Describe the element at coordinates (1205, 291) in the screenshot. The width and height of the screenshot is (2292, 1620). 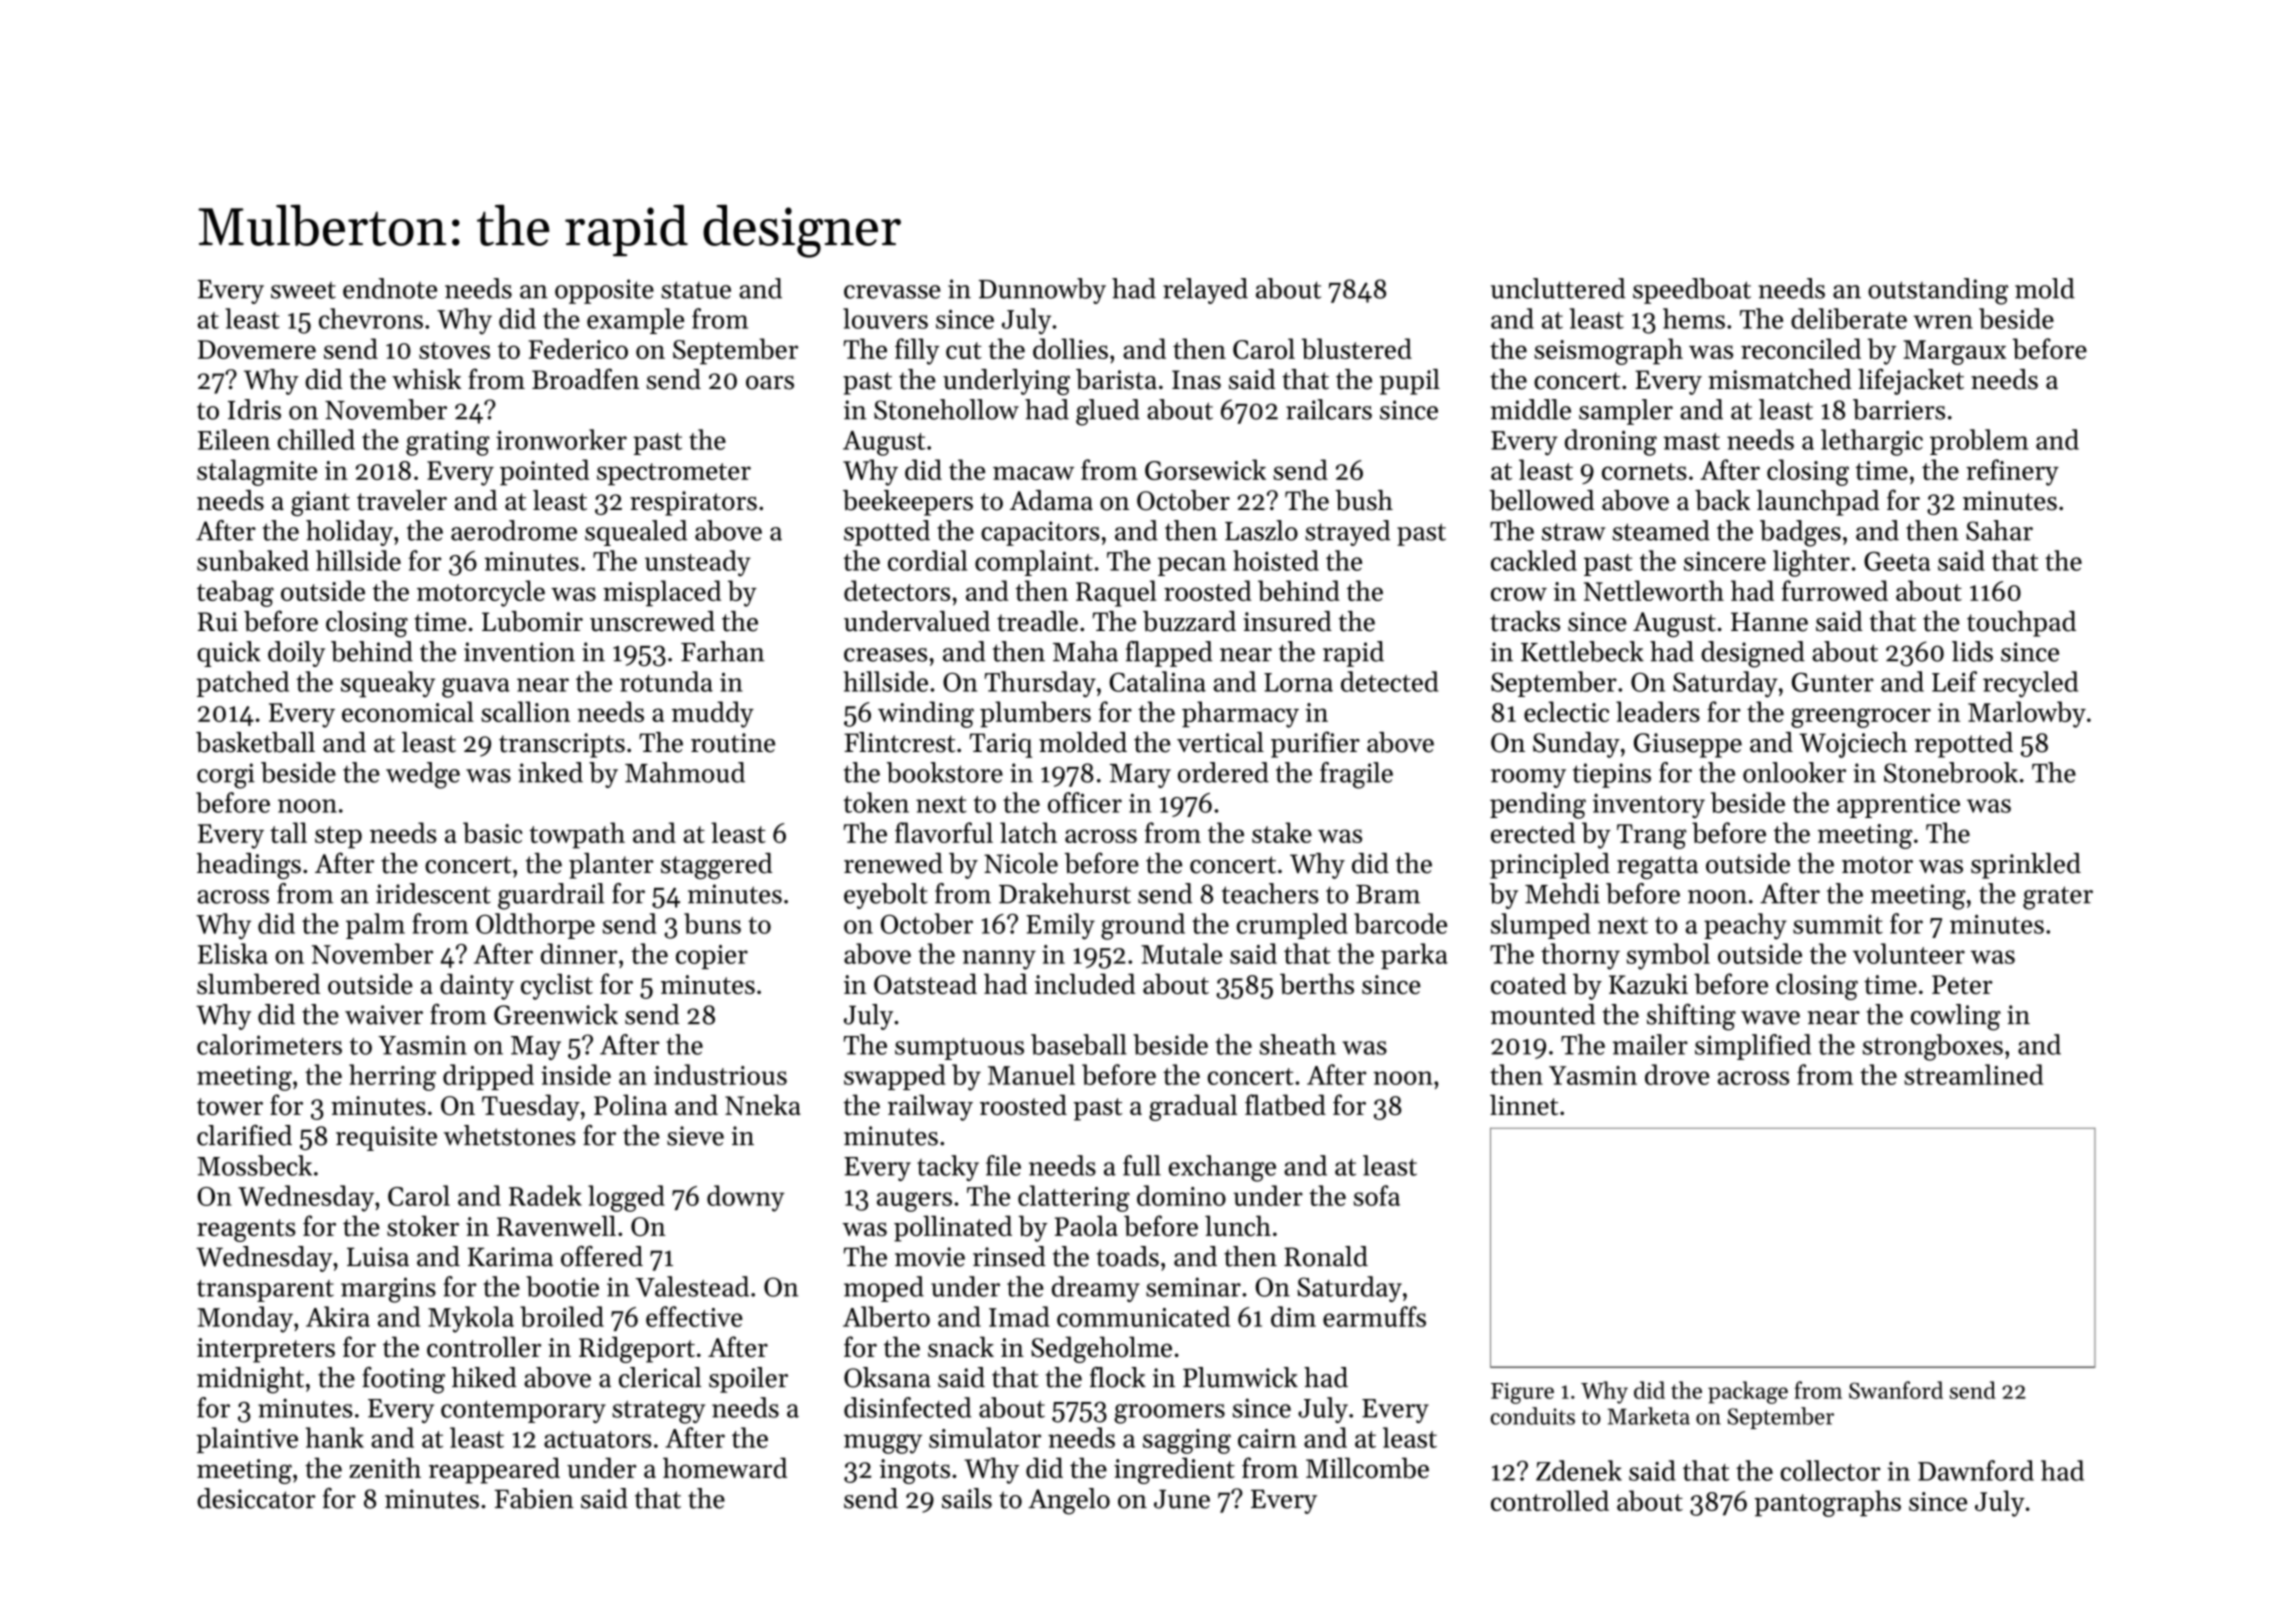
I see `relayed` at that location.
